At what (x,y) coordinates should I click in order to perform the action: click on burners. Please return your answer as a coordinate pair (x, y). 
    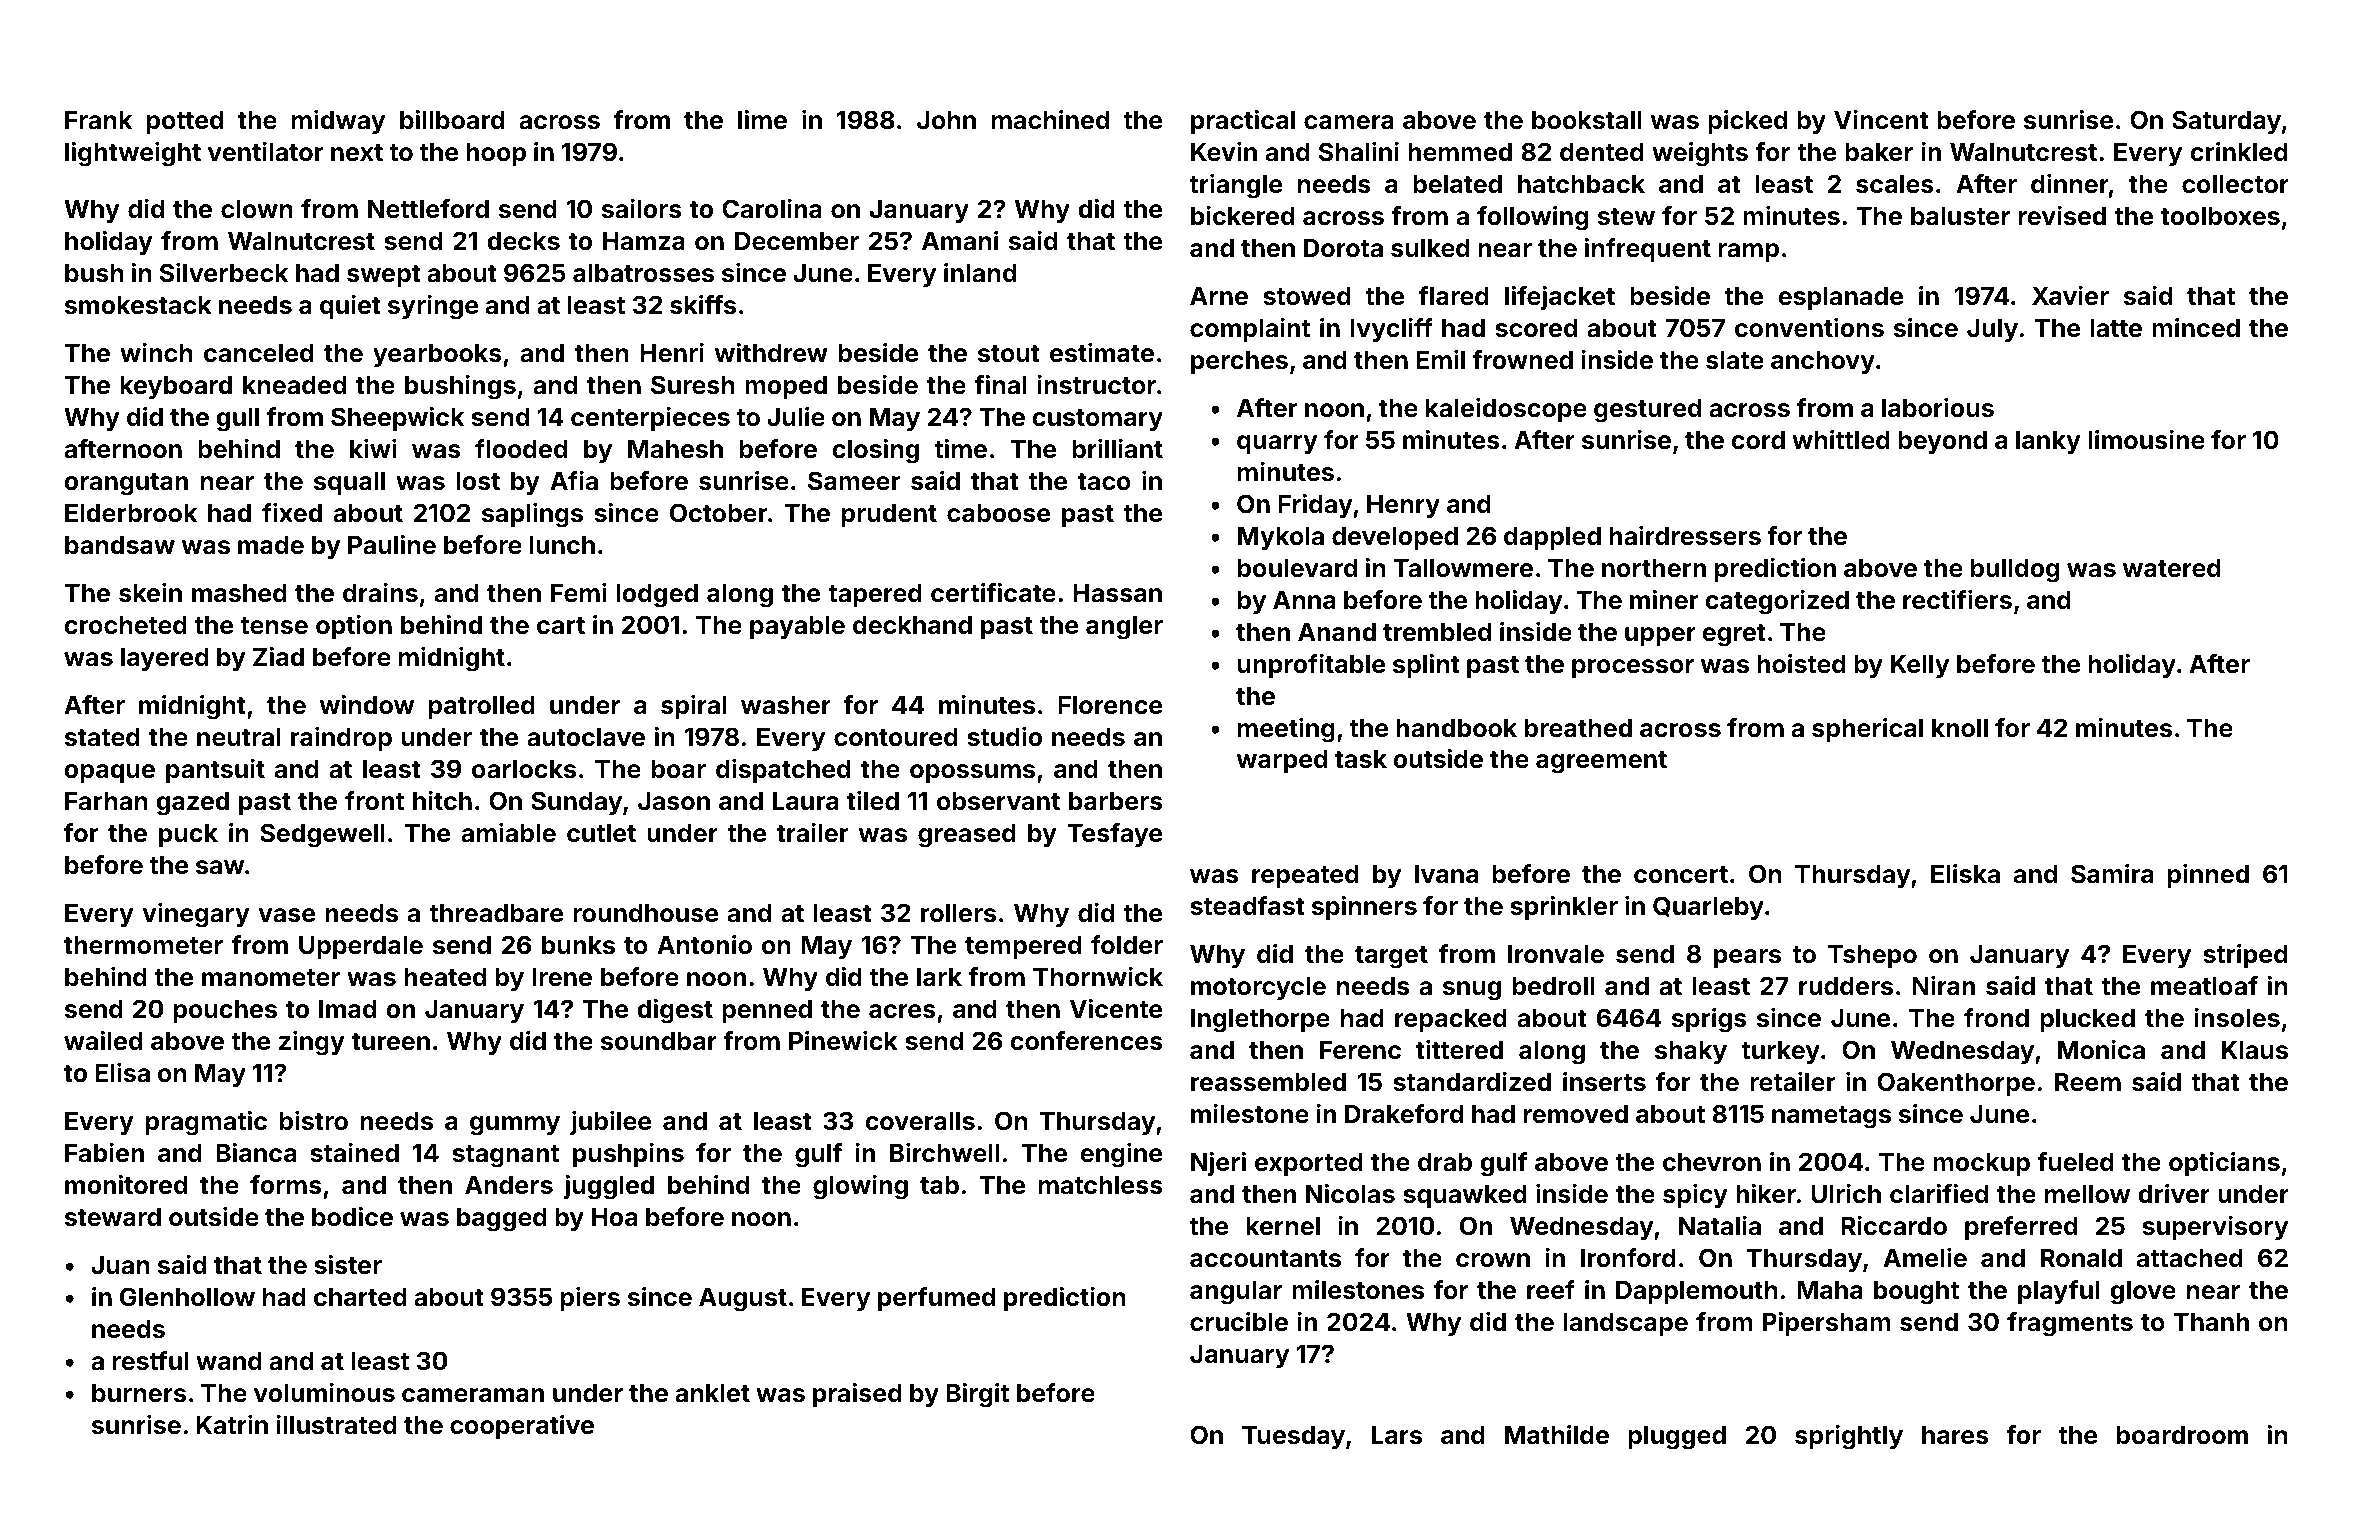
    Looking at the image, I should click on (139, 1393).
